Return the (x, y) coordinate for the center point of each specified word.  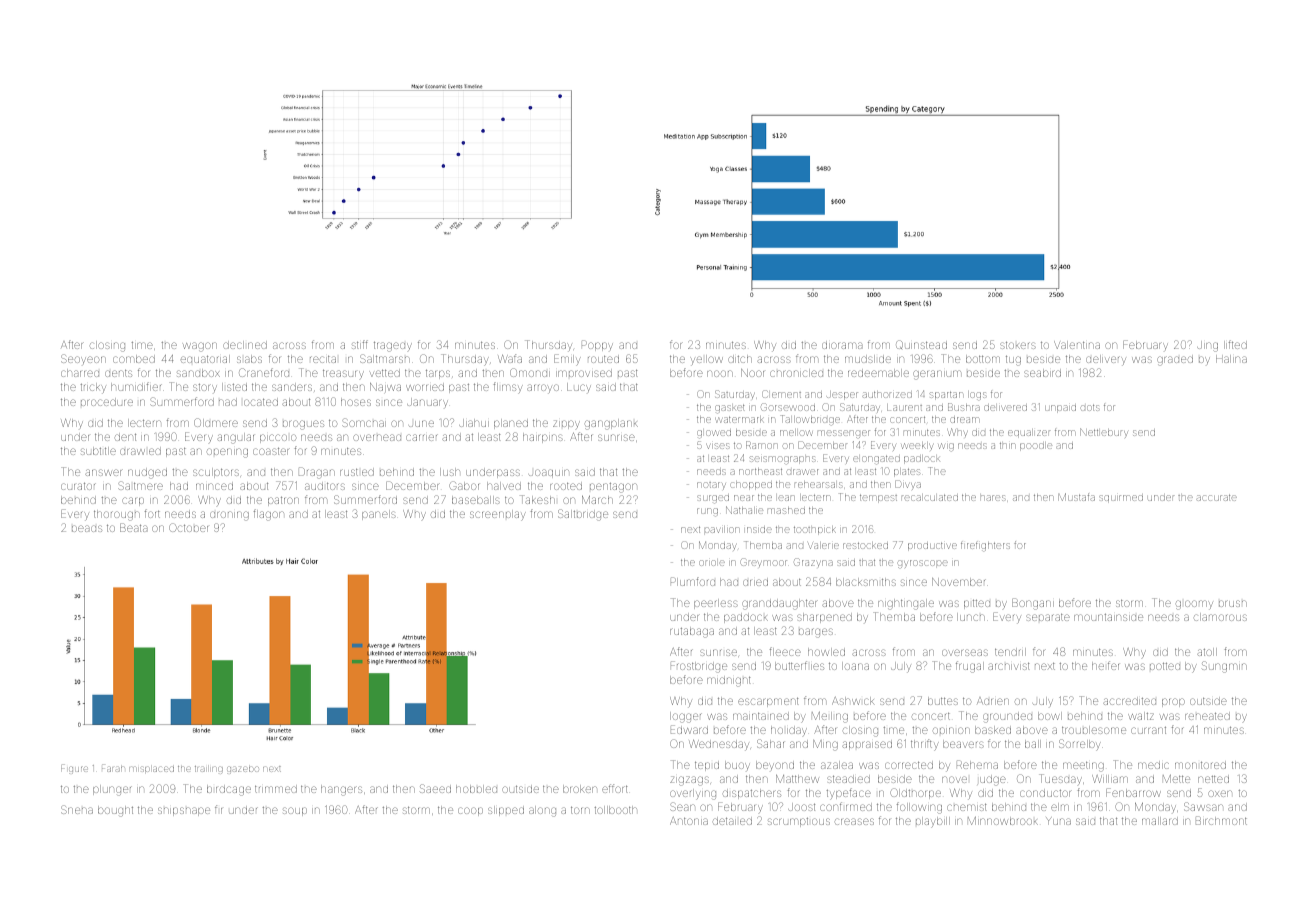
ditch (740, 359)
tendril (1010, 652)
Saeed (435, 788)
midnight (729, 681)
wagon (200, 347)
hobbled (476, 789)
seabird (1042, 373)
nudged (147, 473)
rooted (566, 486)
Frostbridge (699, 667)
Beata (133, 527)
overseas (965, 652)
